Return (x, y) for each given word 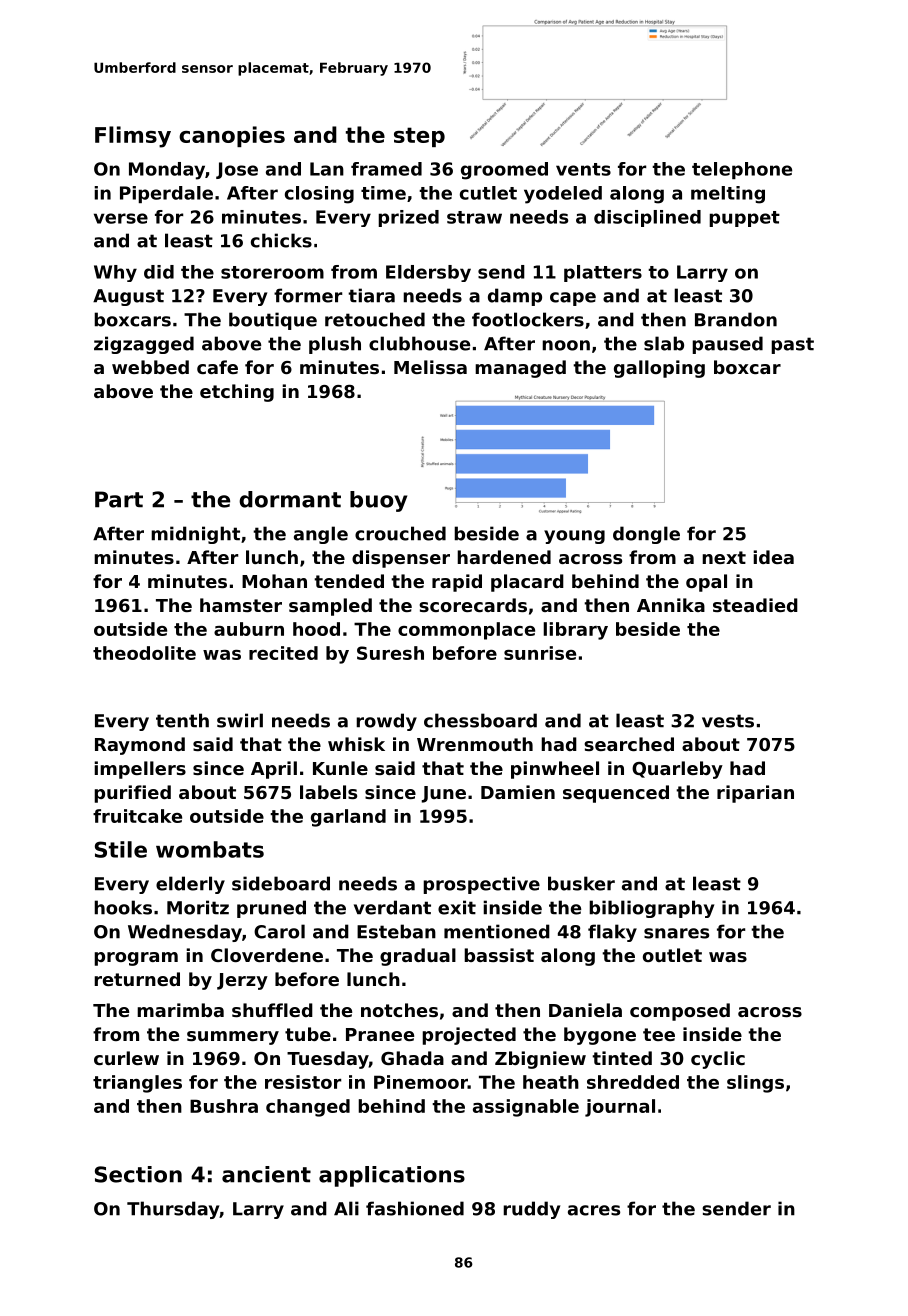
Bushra (224, 1106)
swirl (240, 720)
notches (399, 1010)
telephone (742, 170)
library (575, 631)
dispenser (401, 559)
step (419, 137)
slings (755, 1084)
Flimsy (133, 137)
